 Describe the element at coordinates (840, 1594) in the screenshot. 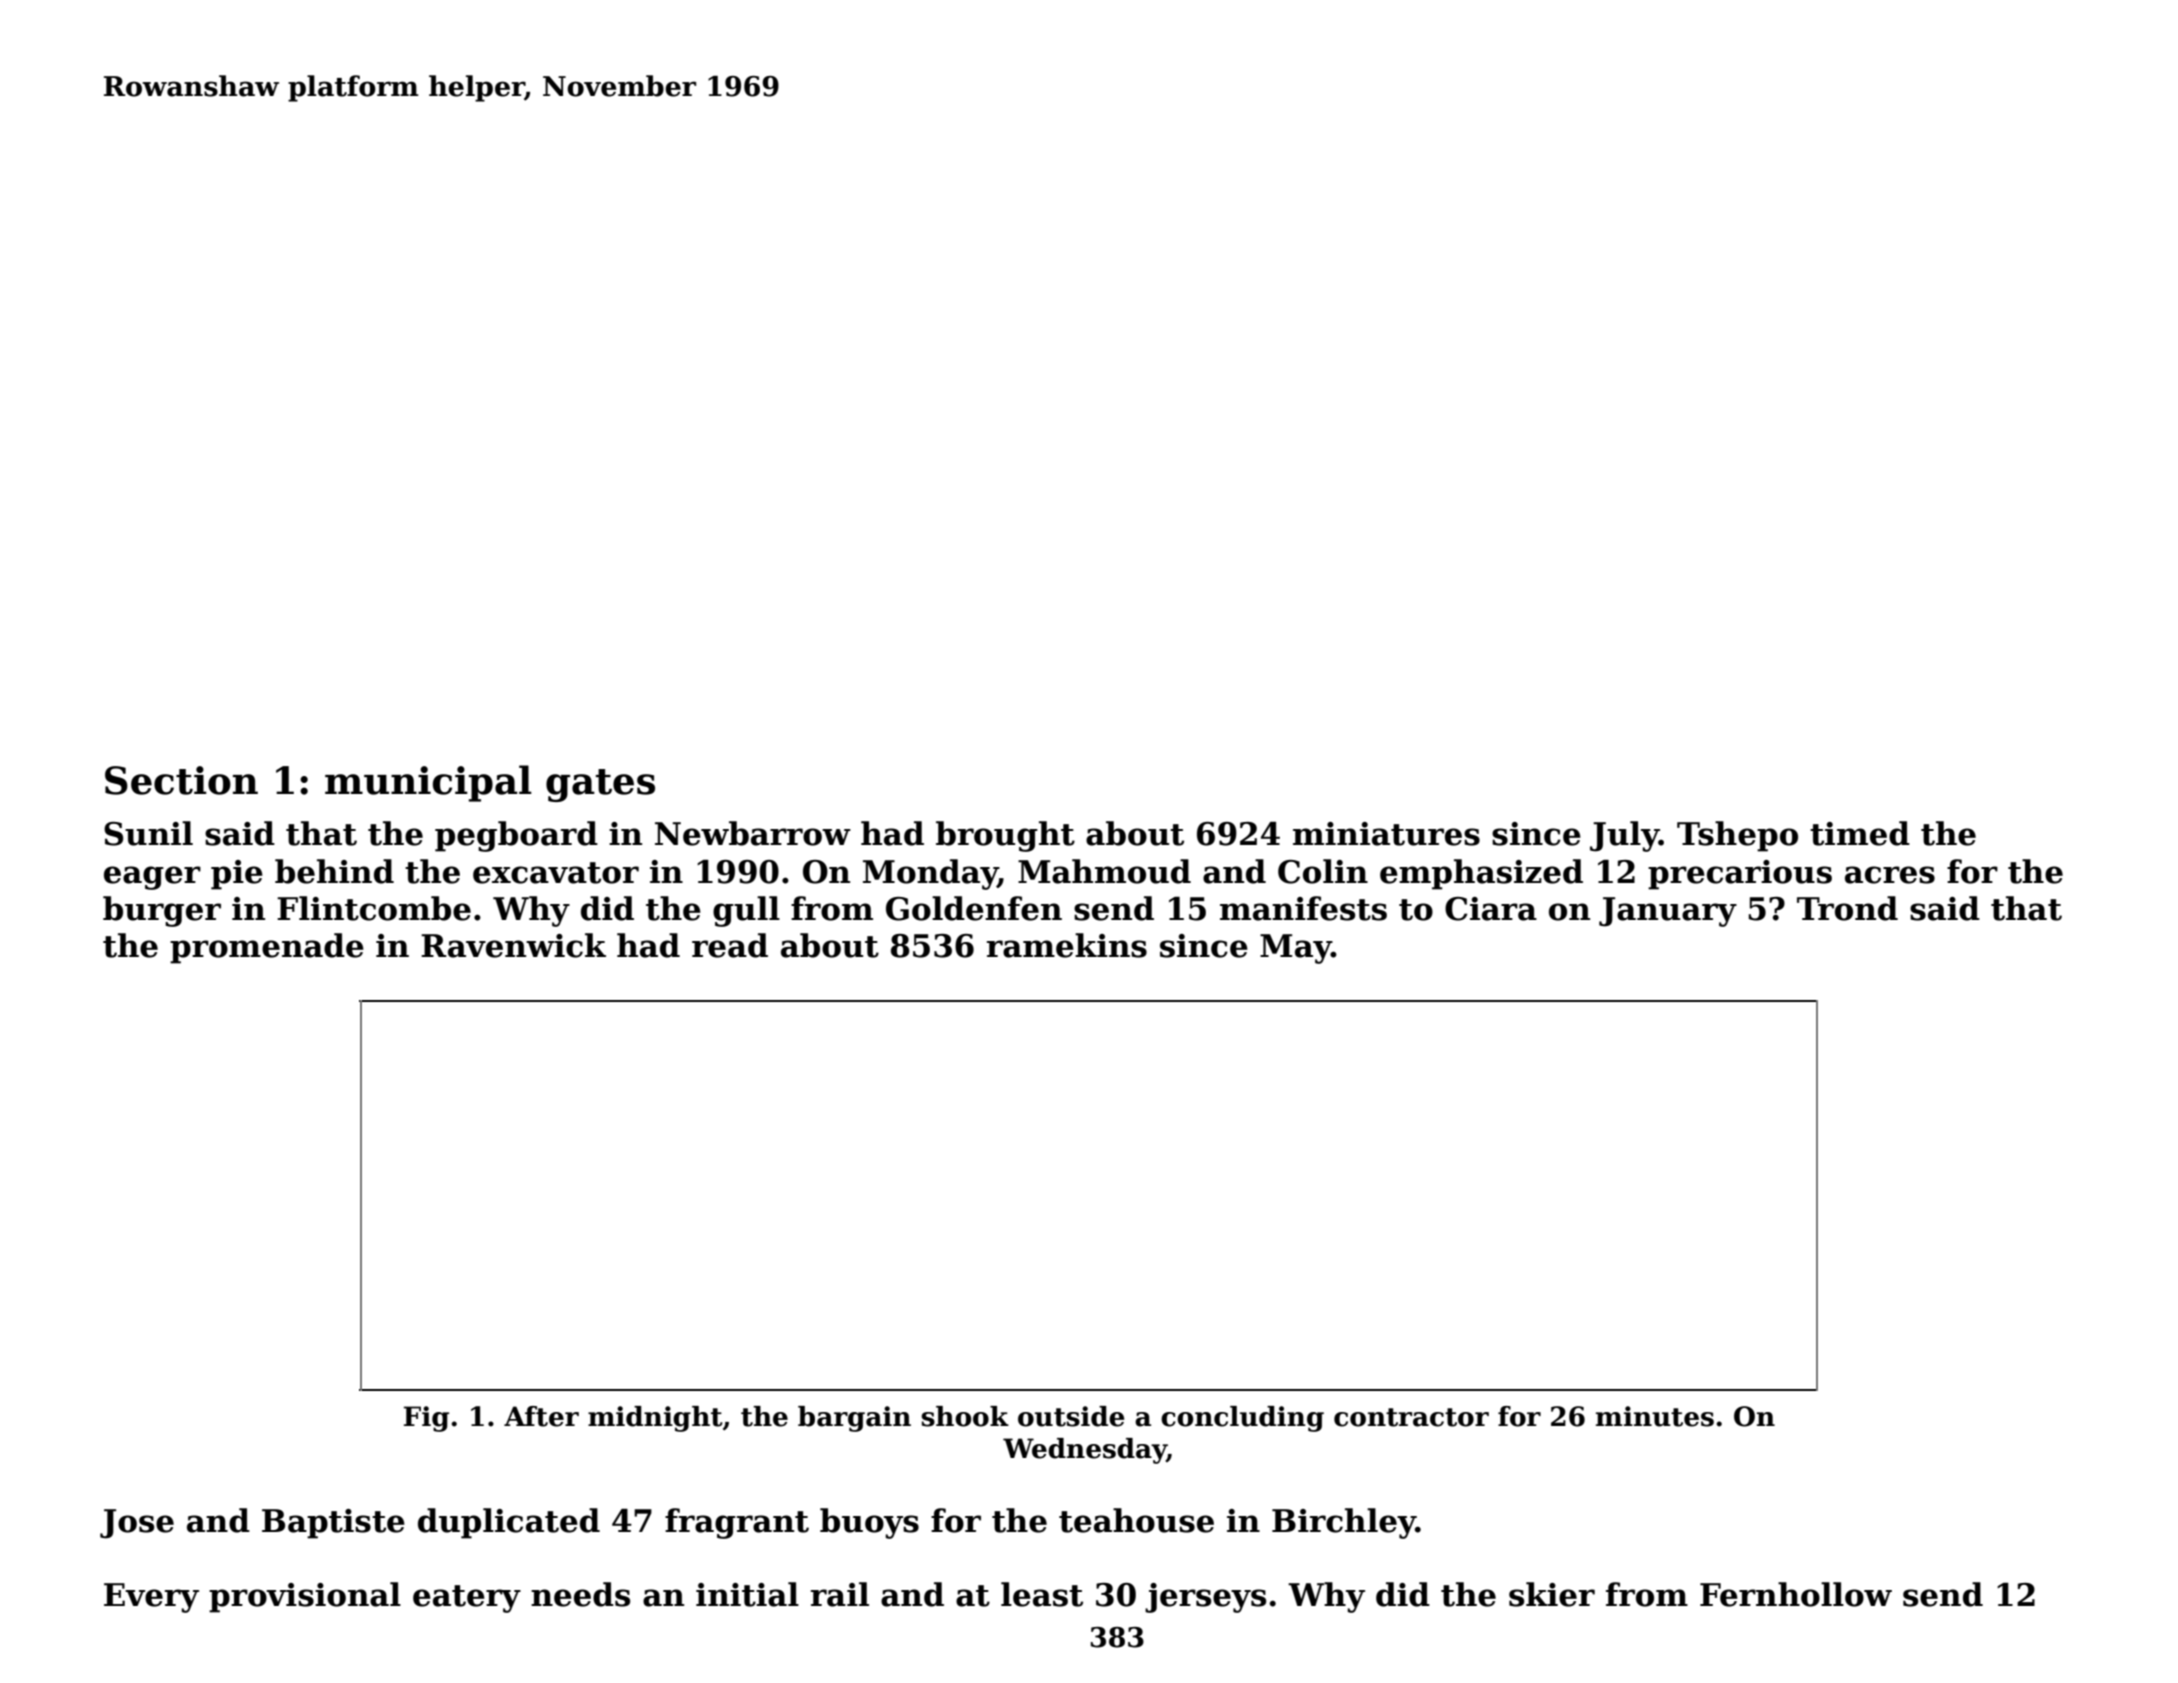

I see `rail` at that location.
